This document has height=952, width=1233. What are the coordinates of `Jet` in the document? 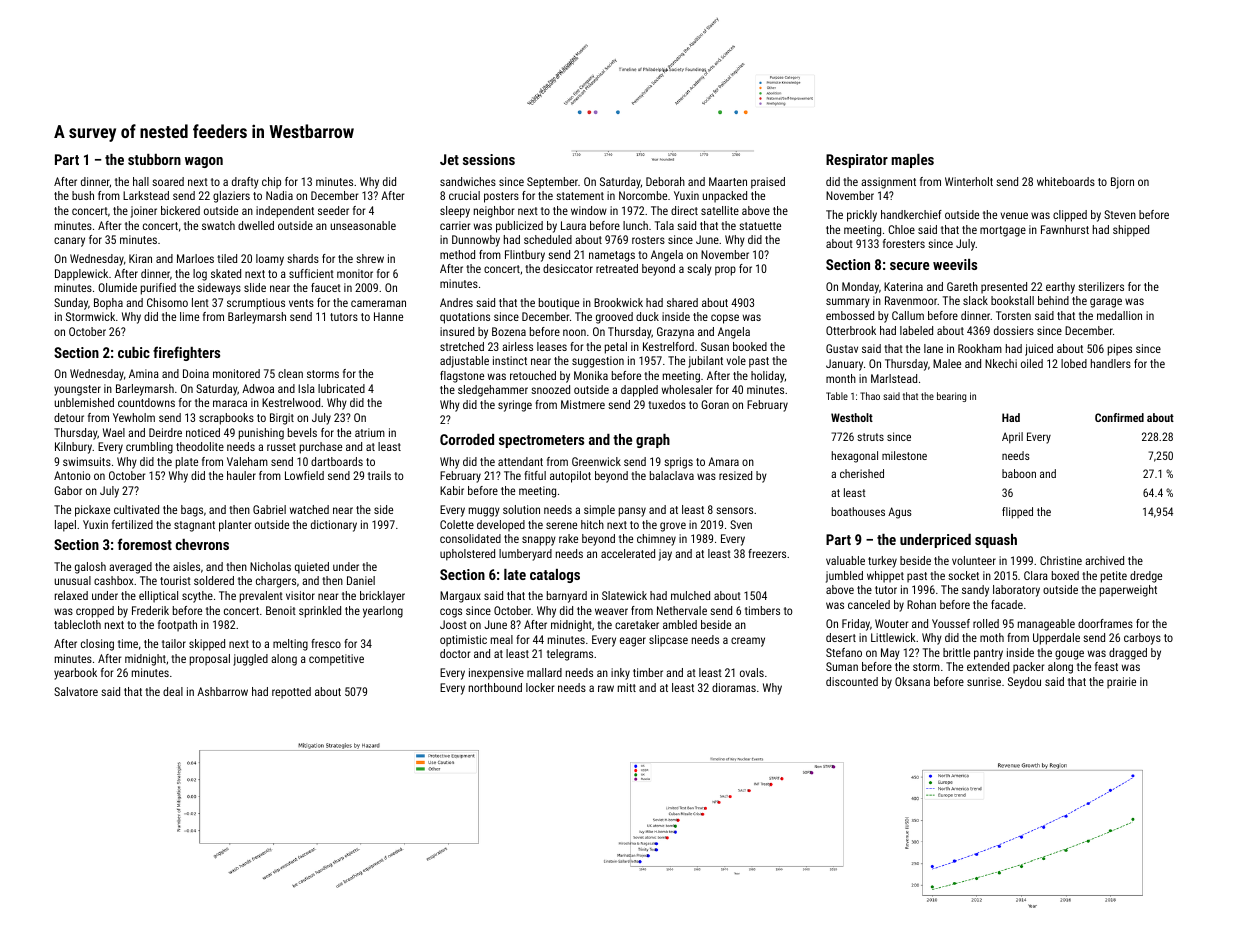 It's located at (449, 159).
